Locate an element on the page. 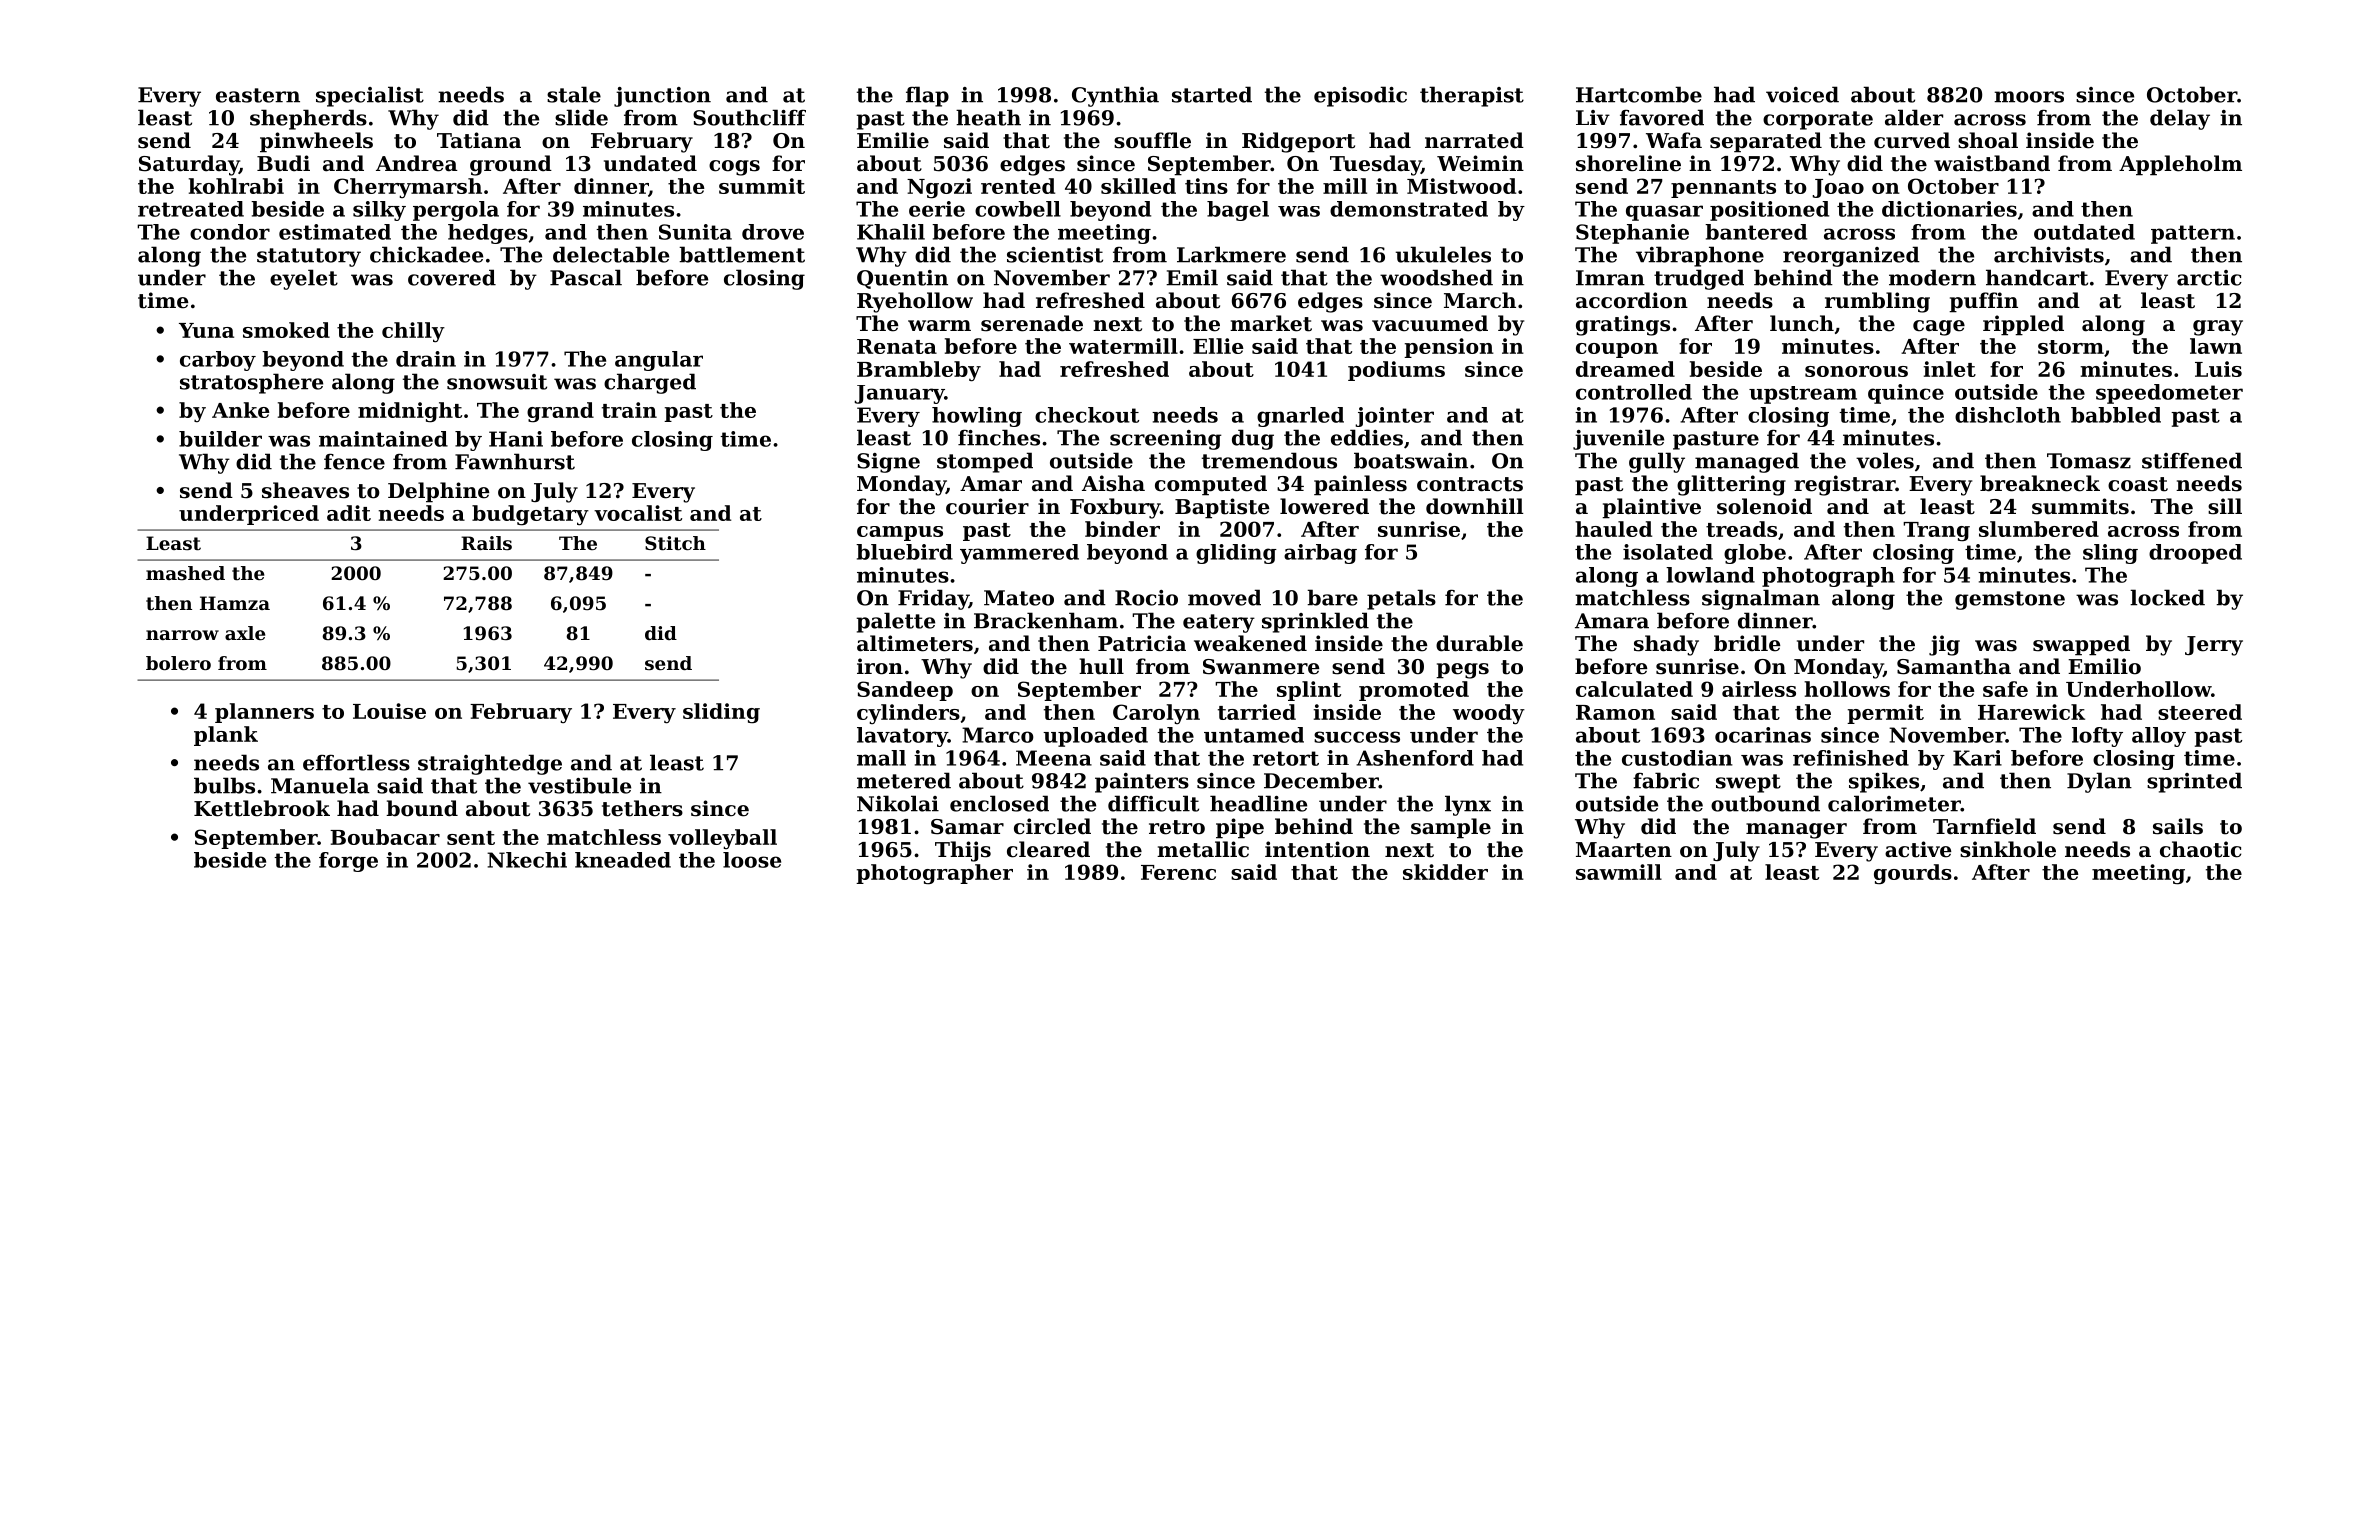  started is located at coordinates (1212, 94).
